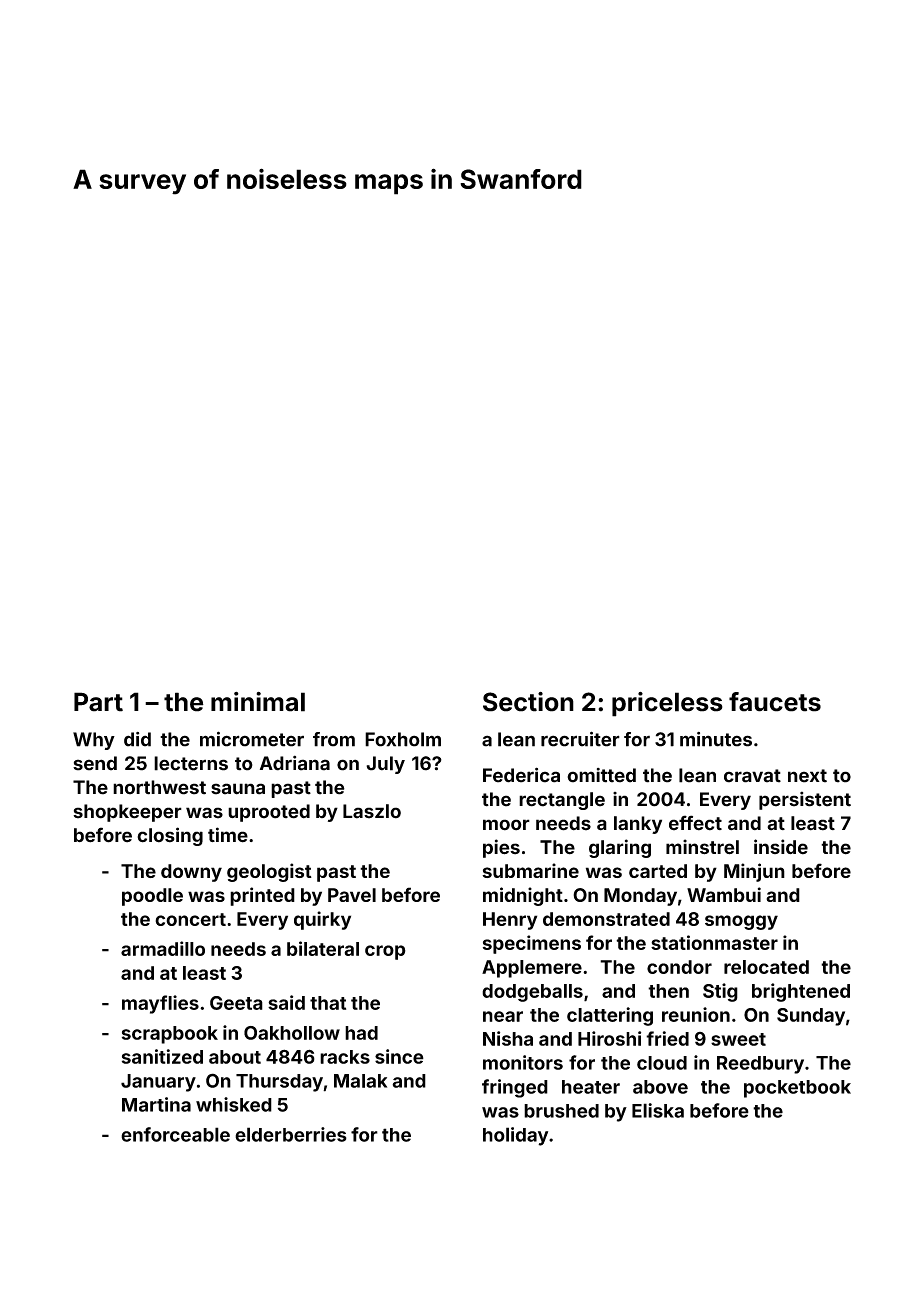 Image resolution: width=924 pixels, height=1311 pixels. I want to click on mayflies, so click(160, 1004).
